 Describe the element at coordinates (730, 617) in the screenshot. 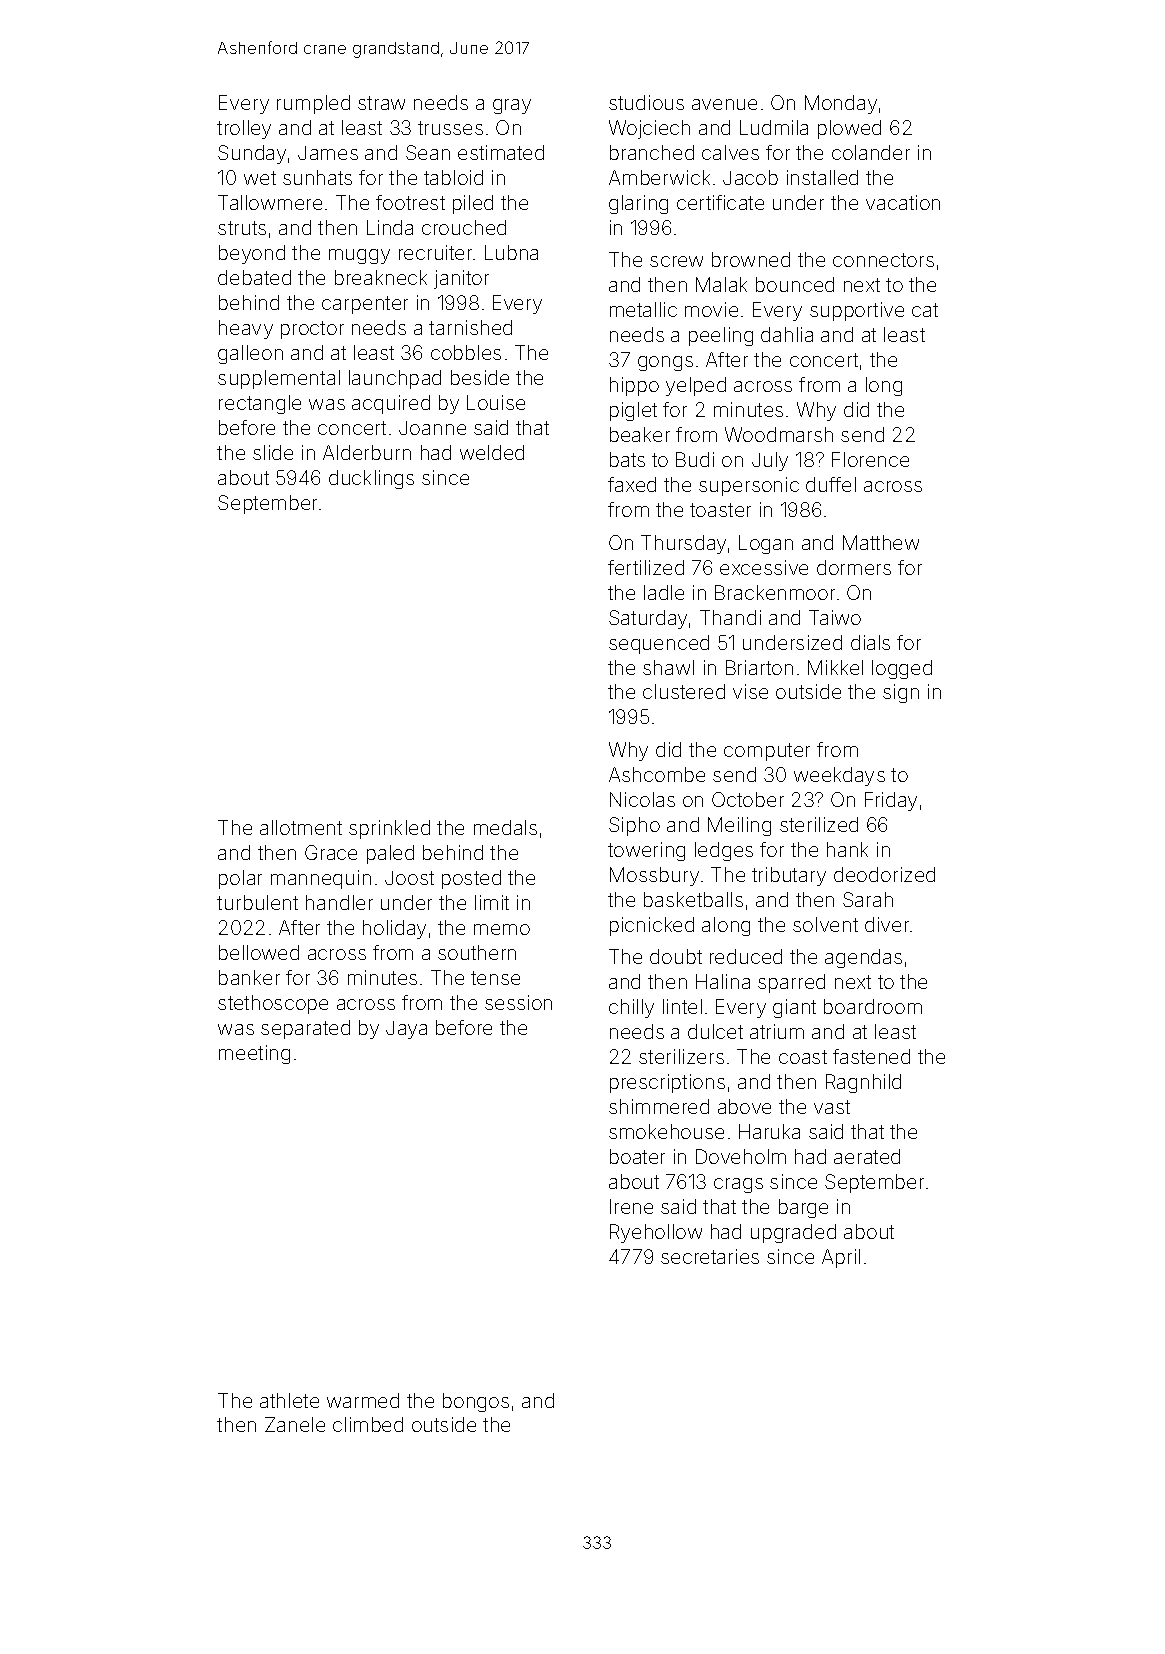

I see `Thandi` at that location.
